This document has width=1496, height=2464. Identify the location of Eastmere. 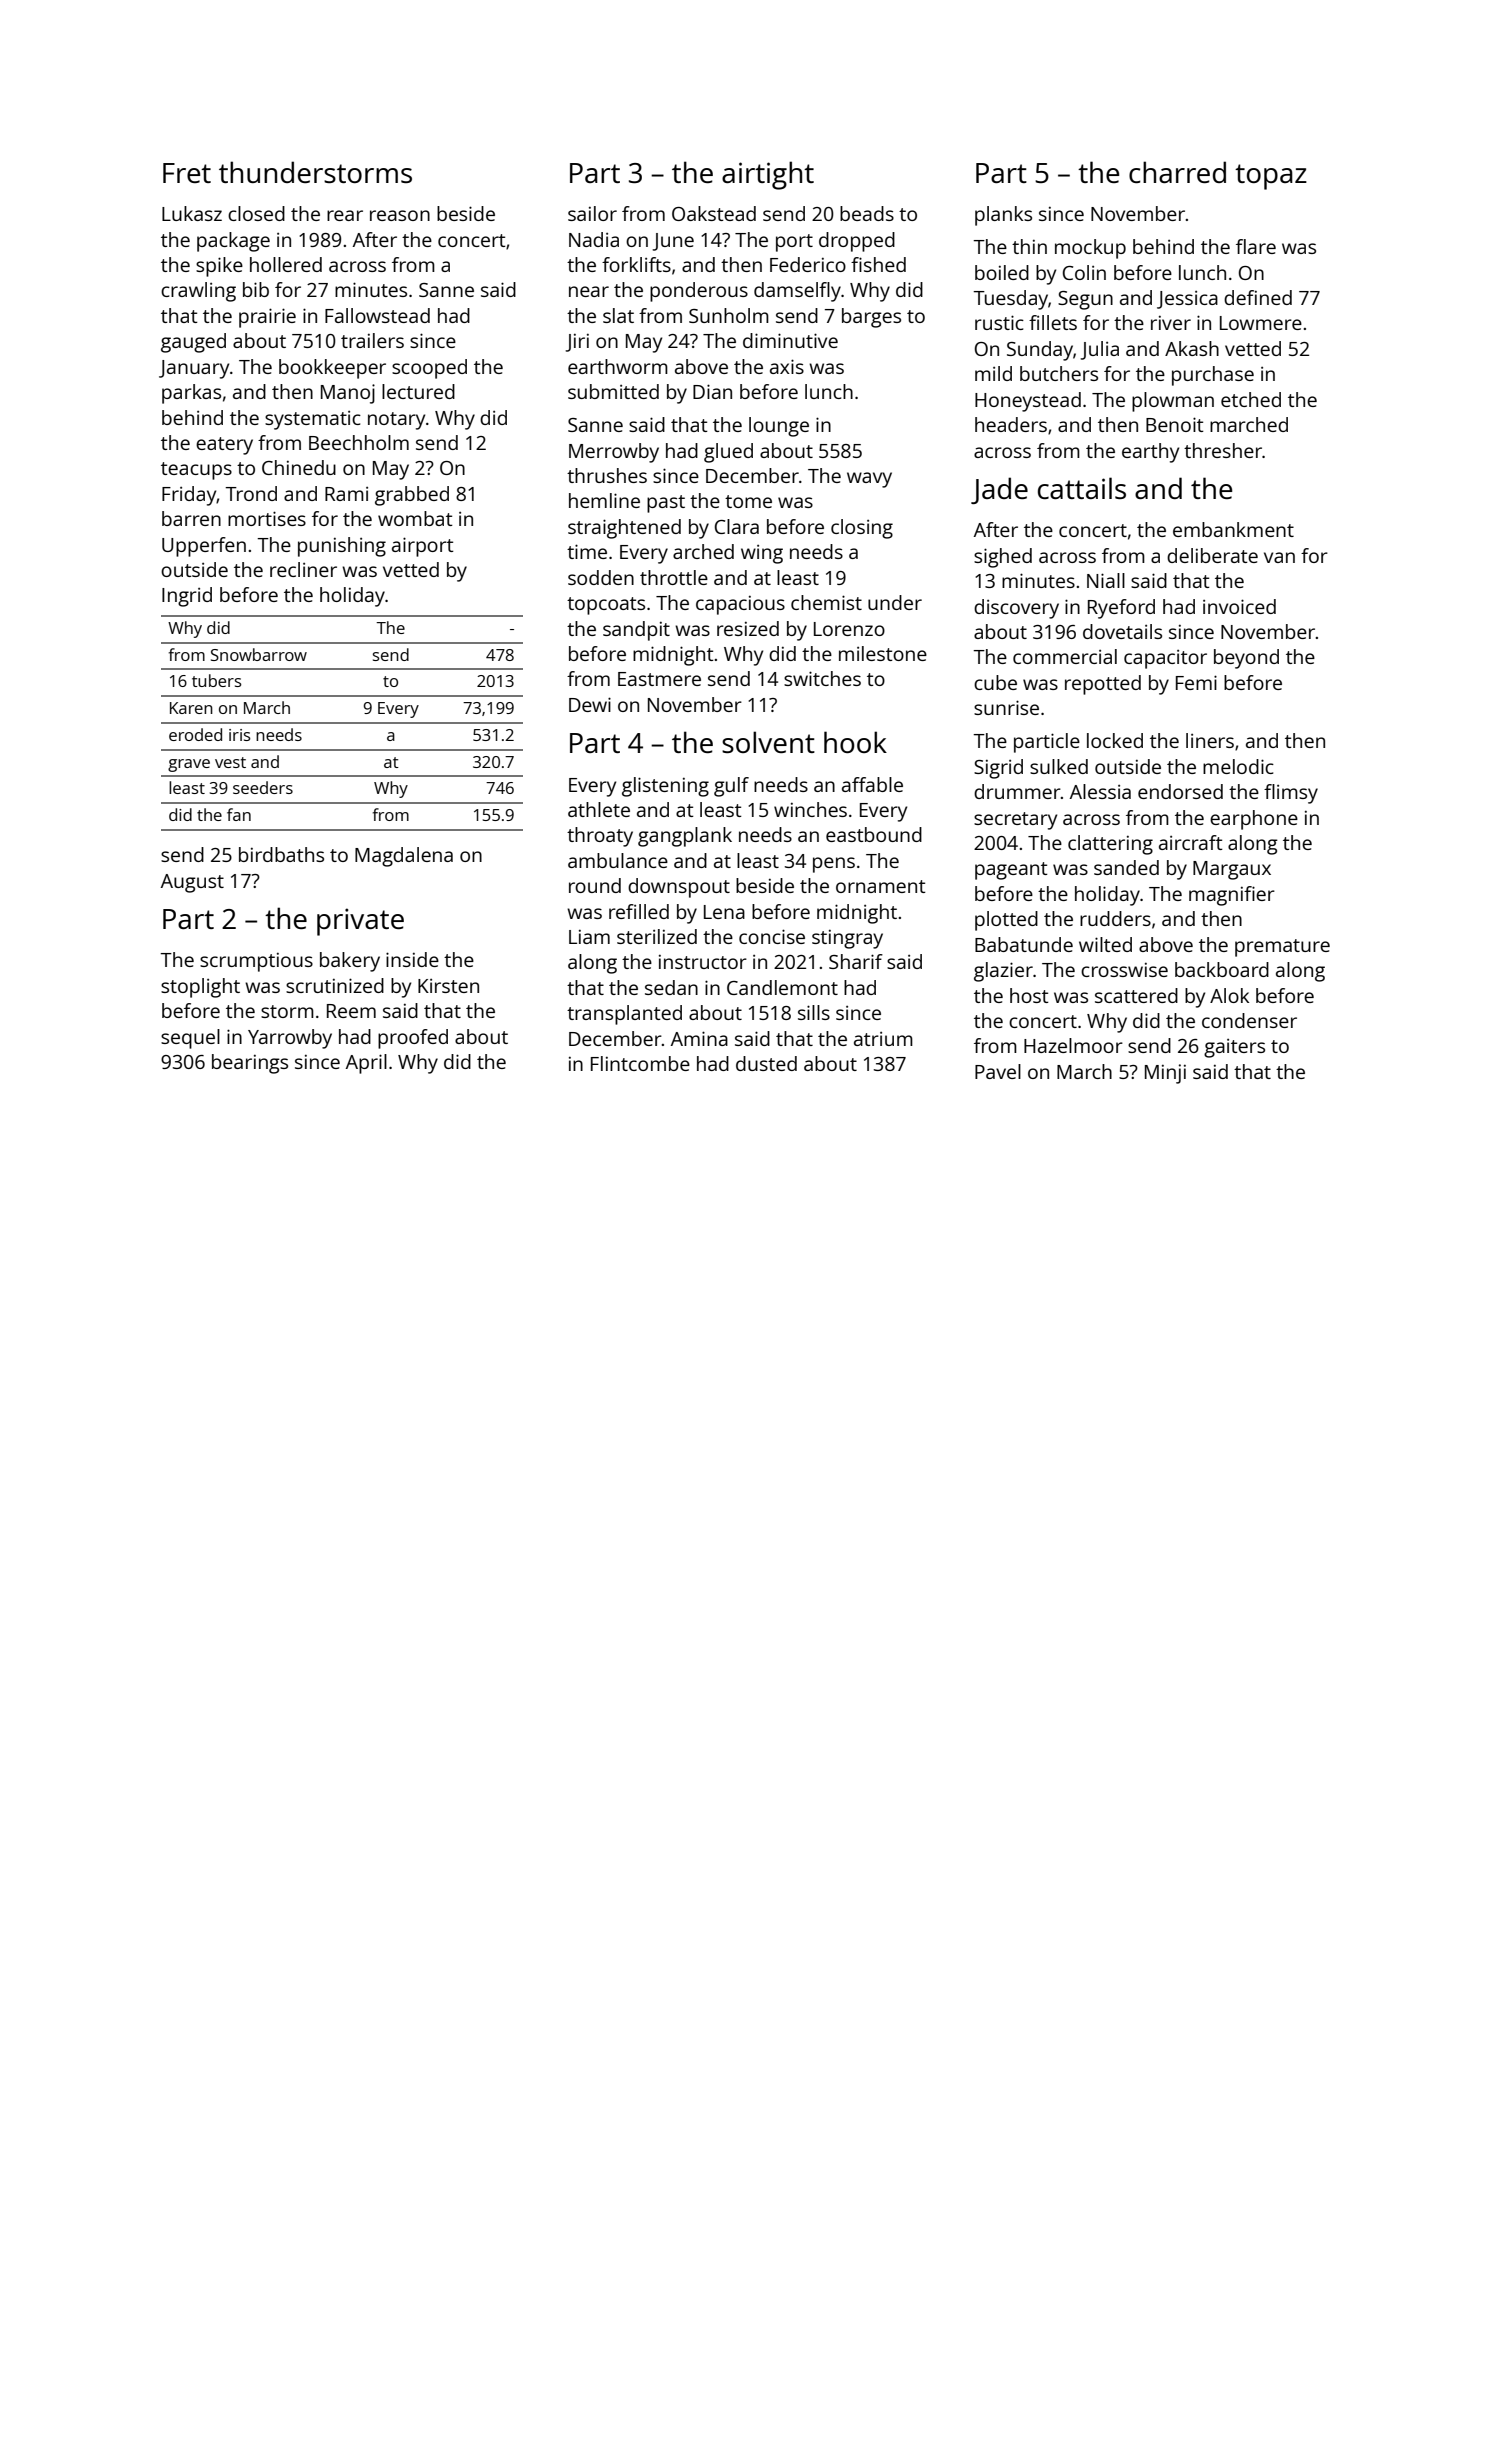
(659, 679).
